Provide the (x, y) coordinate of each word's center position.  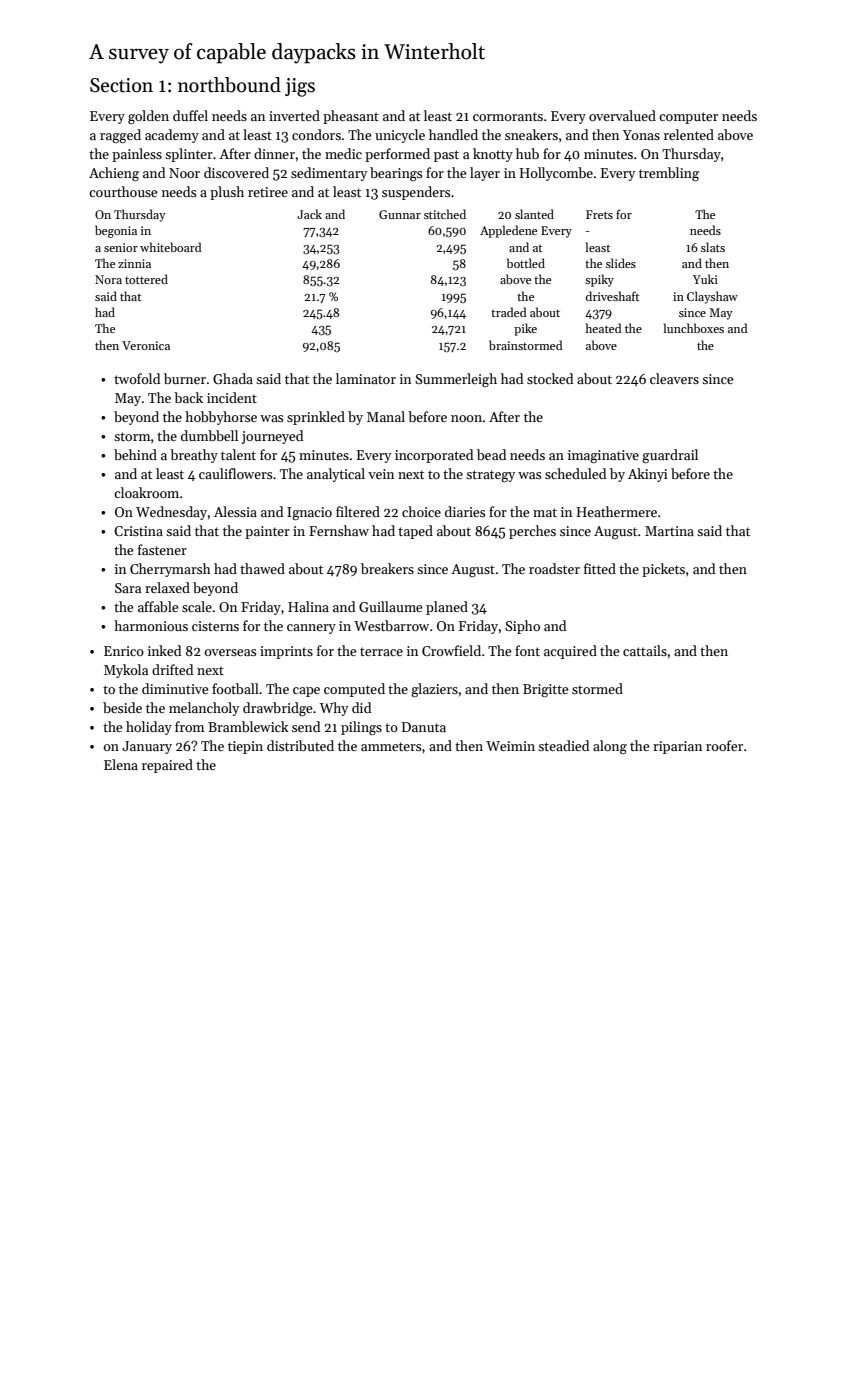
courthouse (123, 191)
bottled (526, 263)
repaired (167, 766)
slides (621, 263)
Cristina (138, 531)
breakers (387, 568)
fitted (600, 568)
